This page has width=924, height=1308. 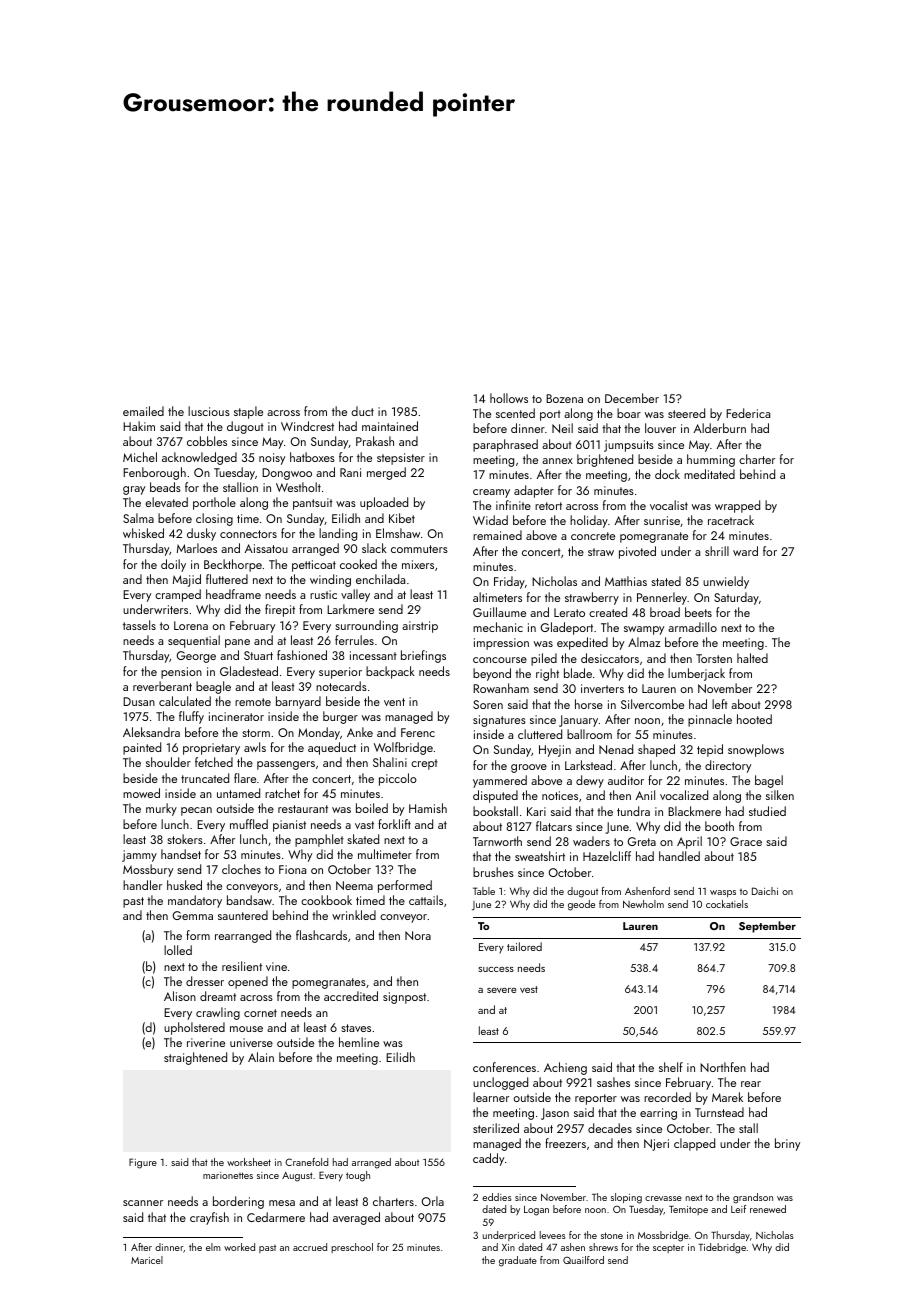 I want to click on Figure, so click(x=143, y=1163).
